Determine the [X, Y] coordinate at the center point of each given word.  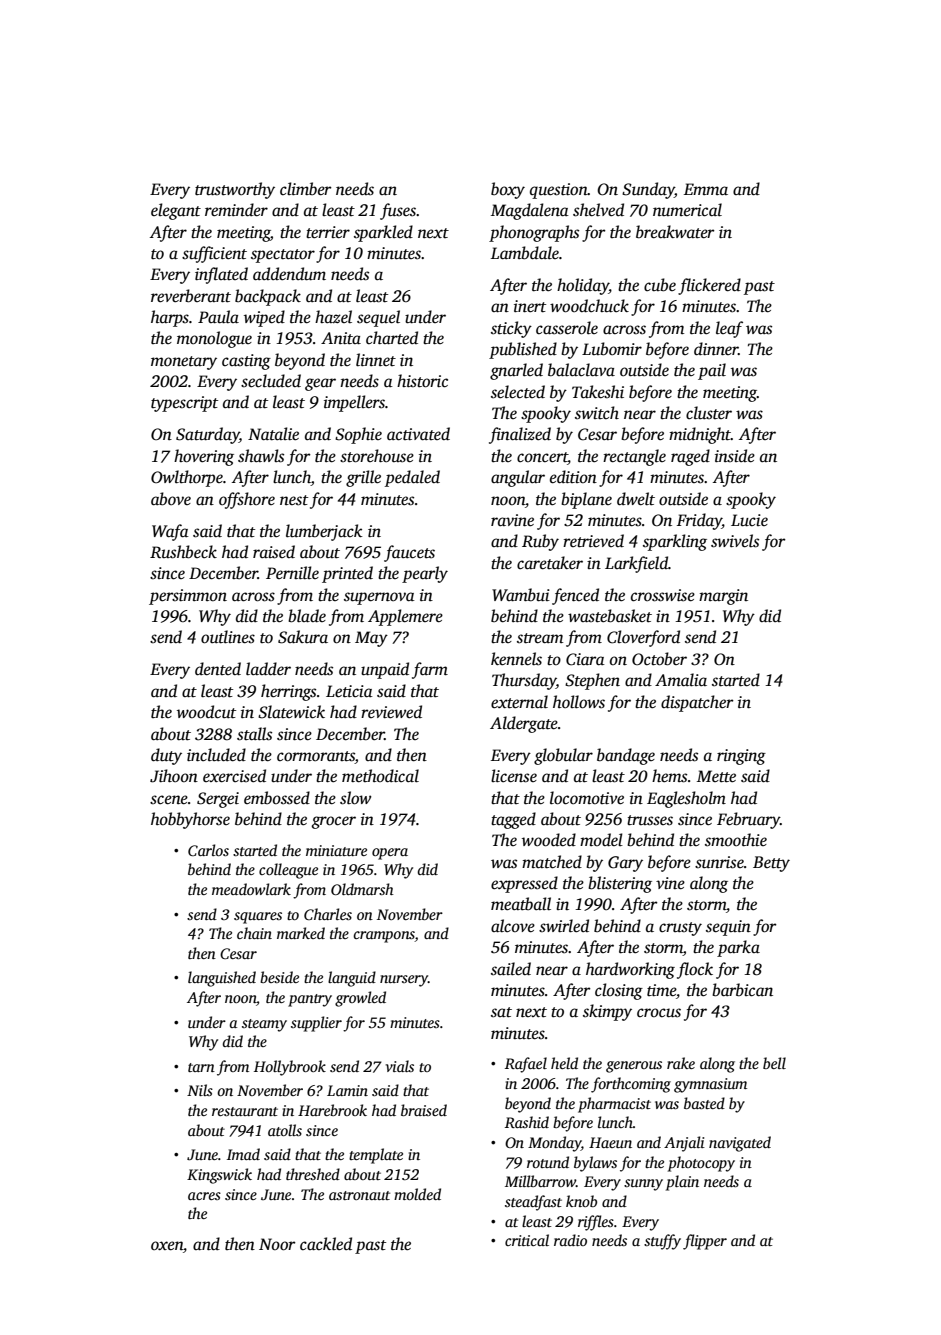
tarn [201, 1067]
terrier [328, 232]
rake [681, 1063]
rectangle [634, 457]
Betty [771, 864]
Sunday [648, 190]
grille [363, 478]
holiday [583, 286]
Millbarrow [540, 1181]
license [514, 776]
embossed [277, 798]
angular [518, 478]
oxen [167, 1246]
